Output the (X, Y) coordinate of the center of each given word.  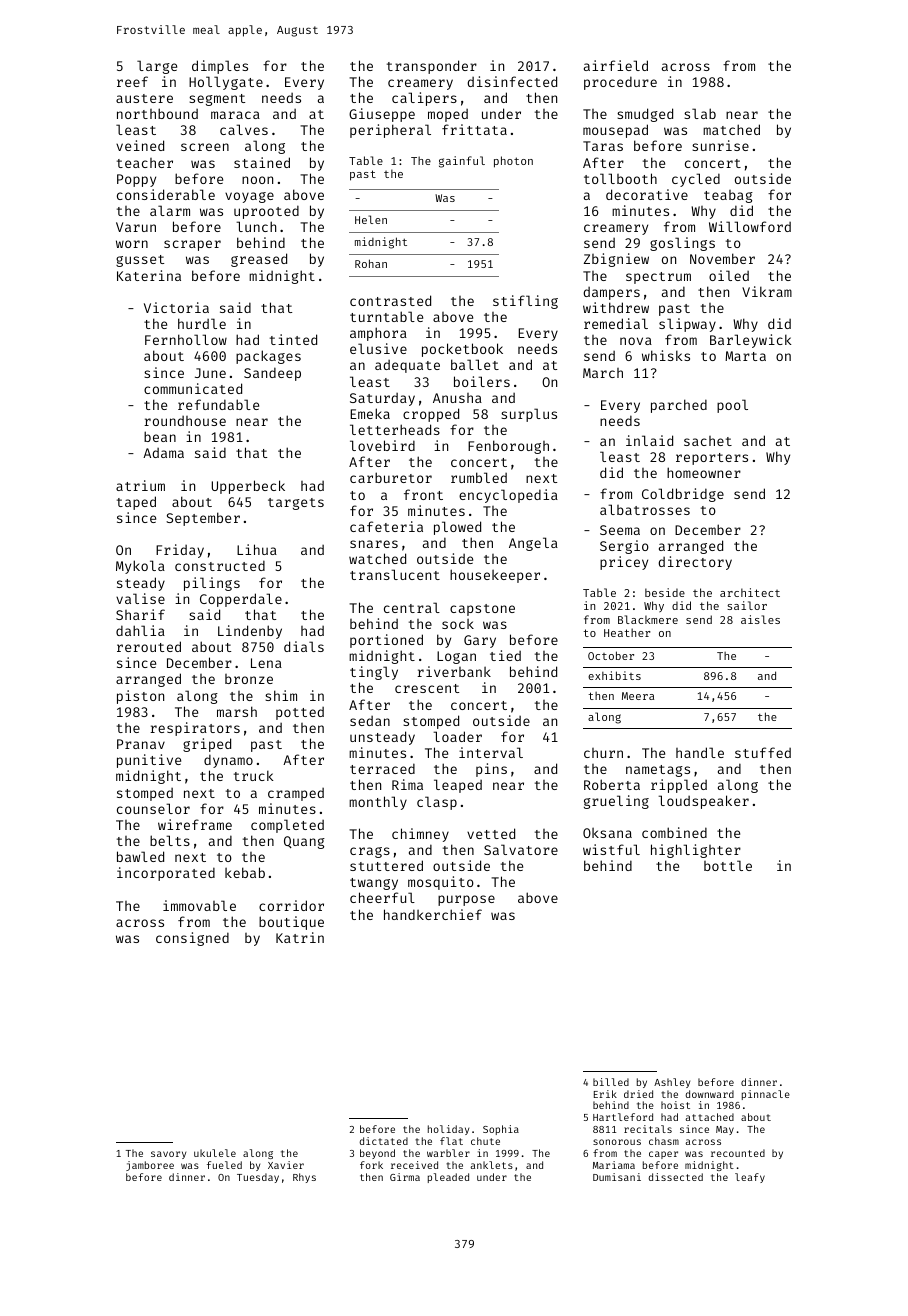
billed (611, 1082)
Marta (745, 356)
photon (513, 162)
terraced (382, 768)
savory (168, 1155)
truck (253, 775)
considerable (166, 194)
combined (674, 832)
